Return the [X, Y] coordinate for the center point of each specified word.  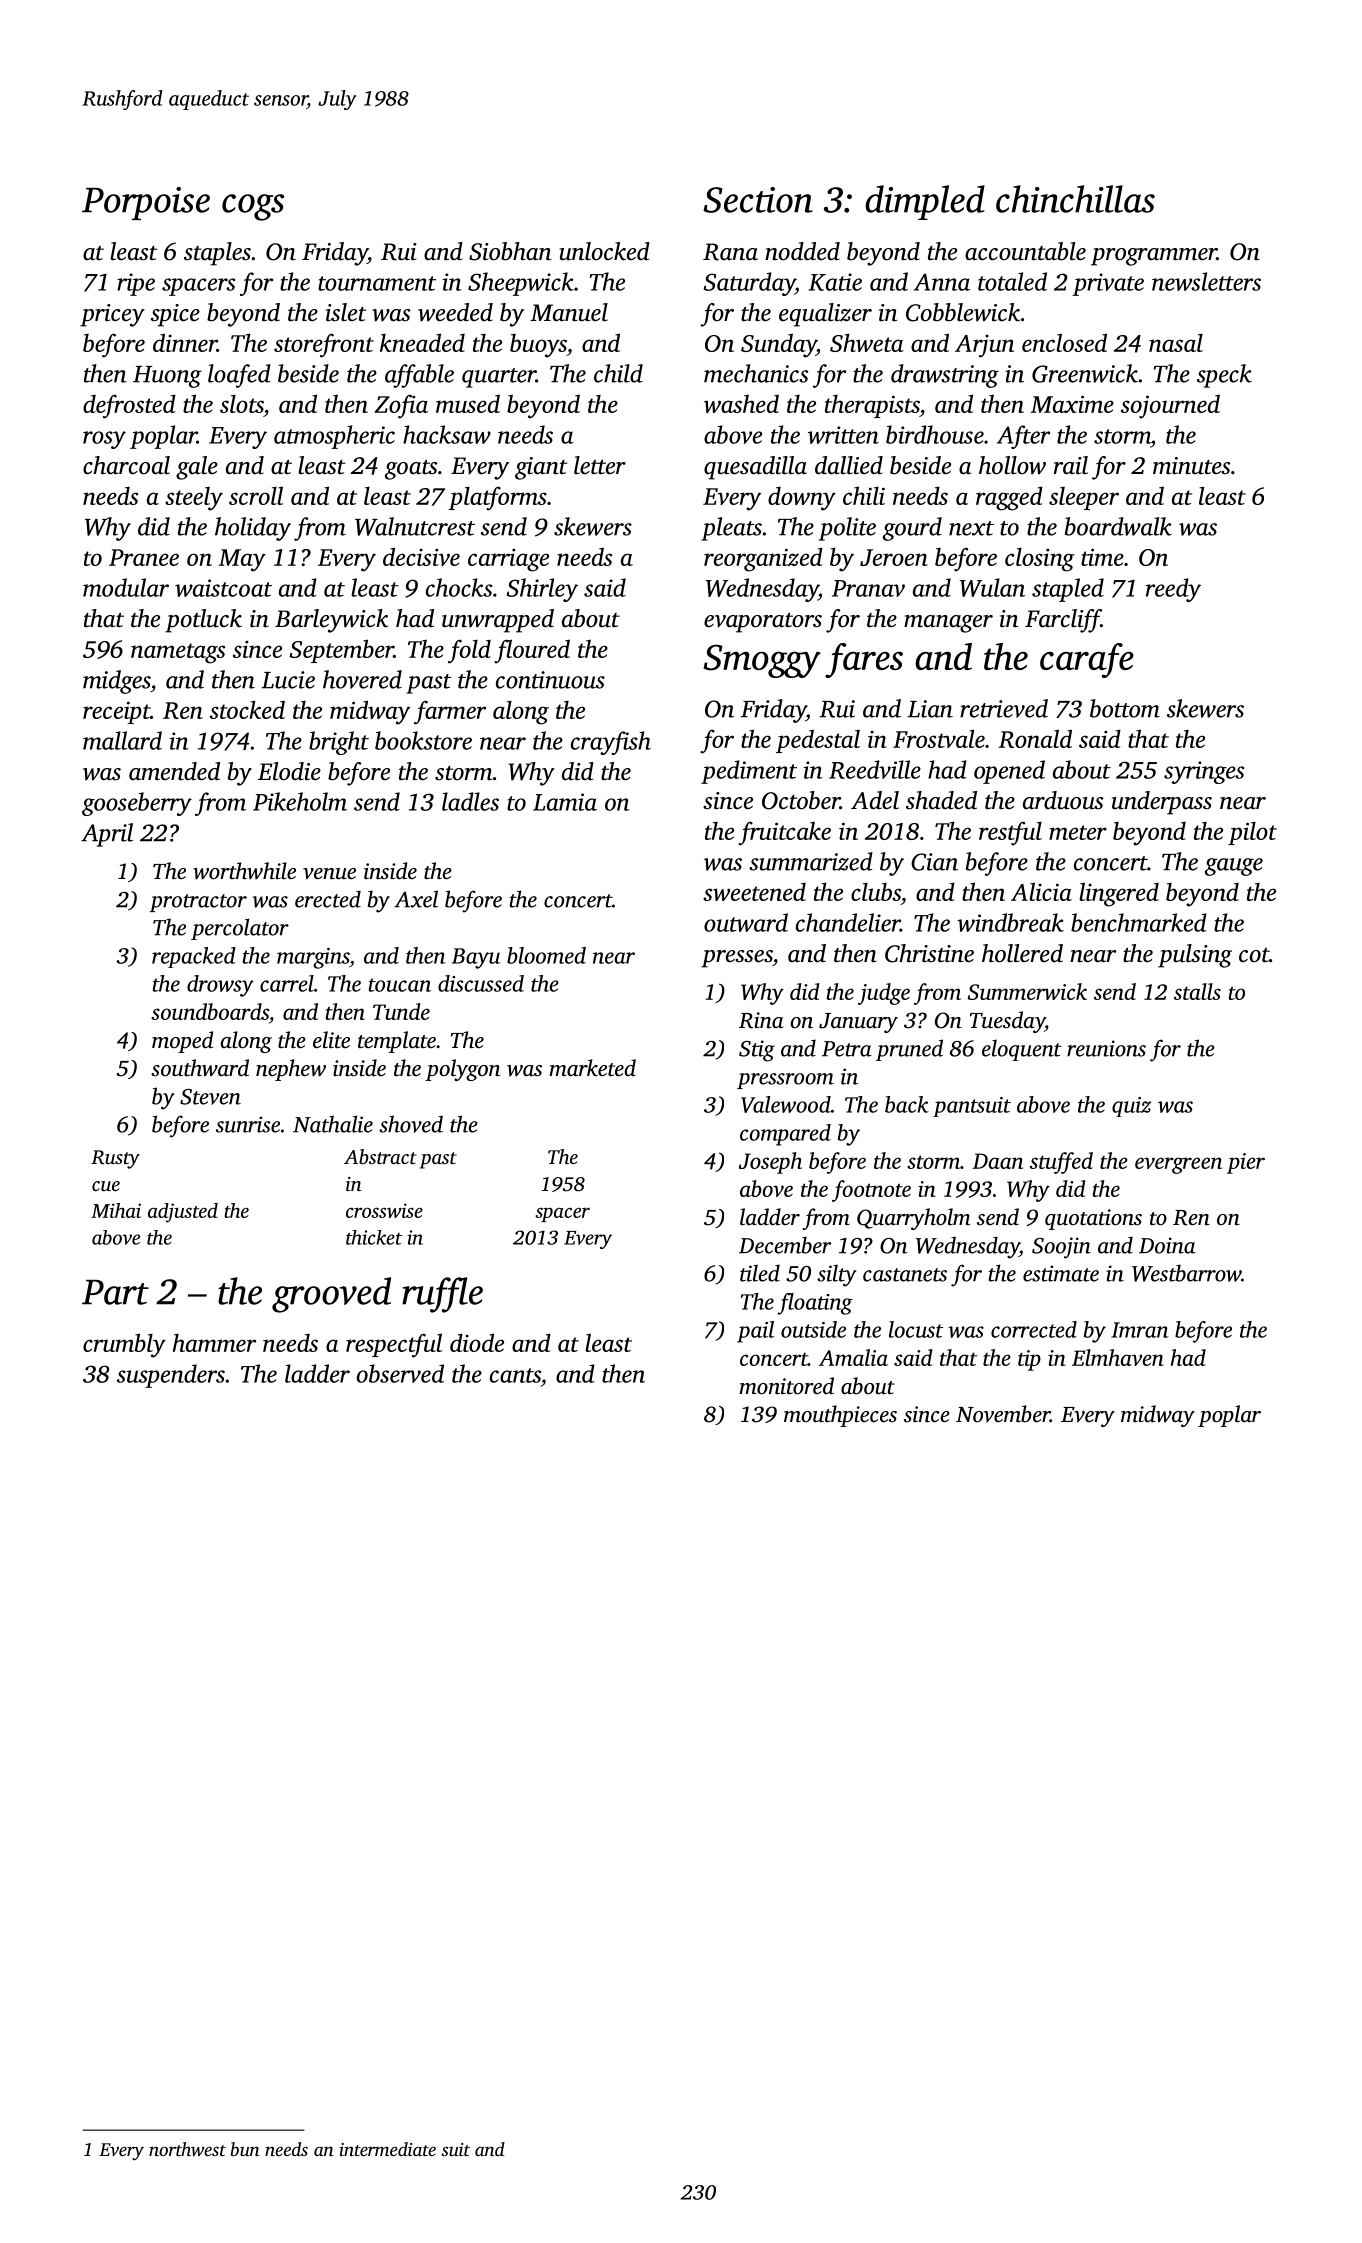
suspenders [171, 1376]
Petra [847, 1049]
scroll [256, 495]
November [1003, 1413]
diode [477, 1342]
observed [400, 1373]
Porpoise [146, 203]
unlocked [605, 251]
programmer [1154, 257]
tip [1029, 1360]
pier [1246, 1163]
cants [515, 1375]
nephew [291, 1070]
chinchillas [1075, 199]
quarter [499, 378]
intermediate [387, 2149]
